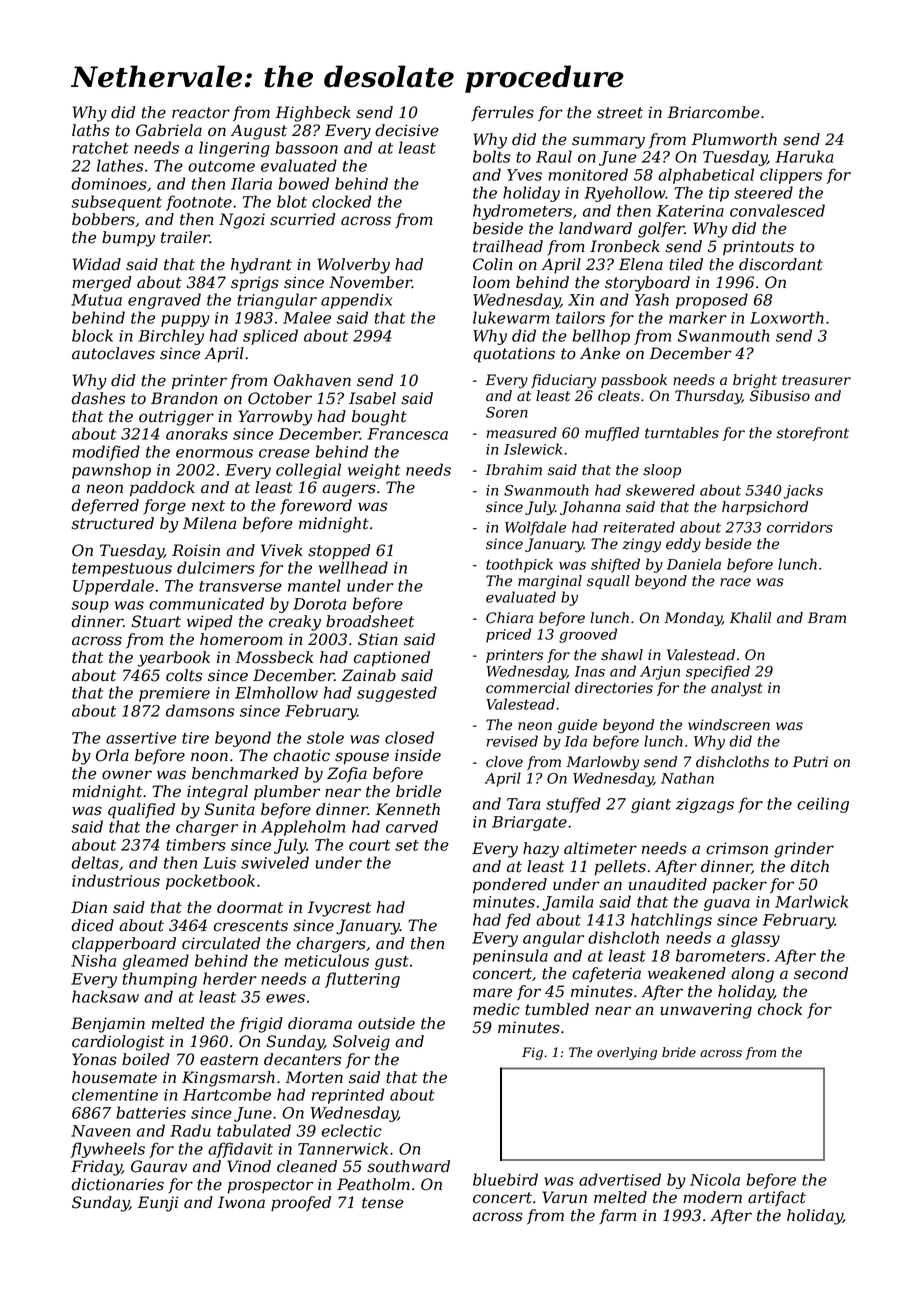  Describe the element at coordinates (729, 725) in the document. I see `windscreen` at that location.
